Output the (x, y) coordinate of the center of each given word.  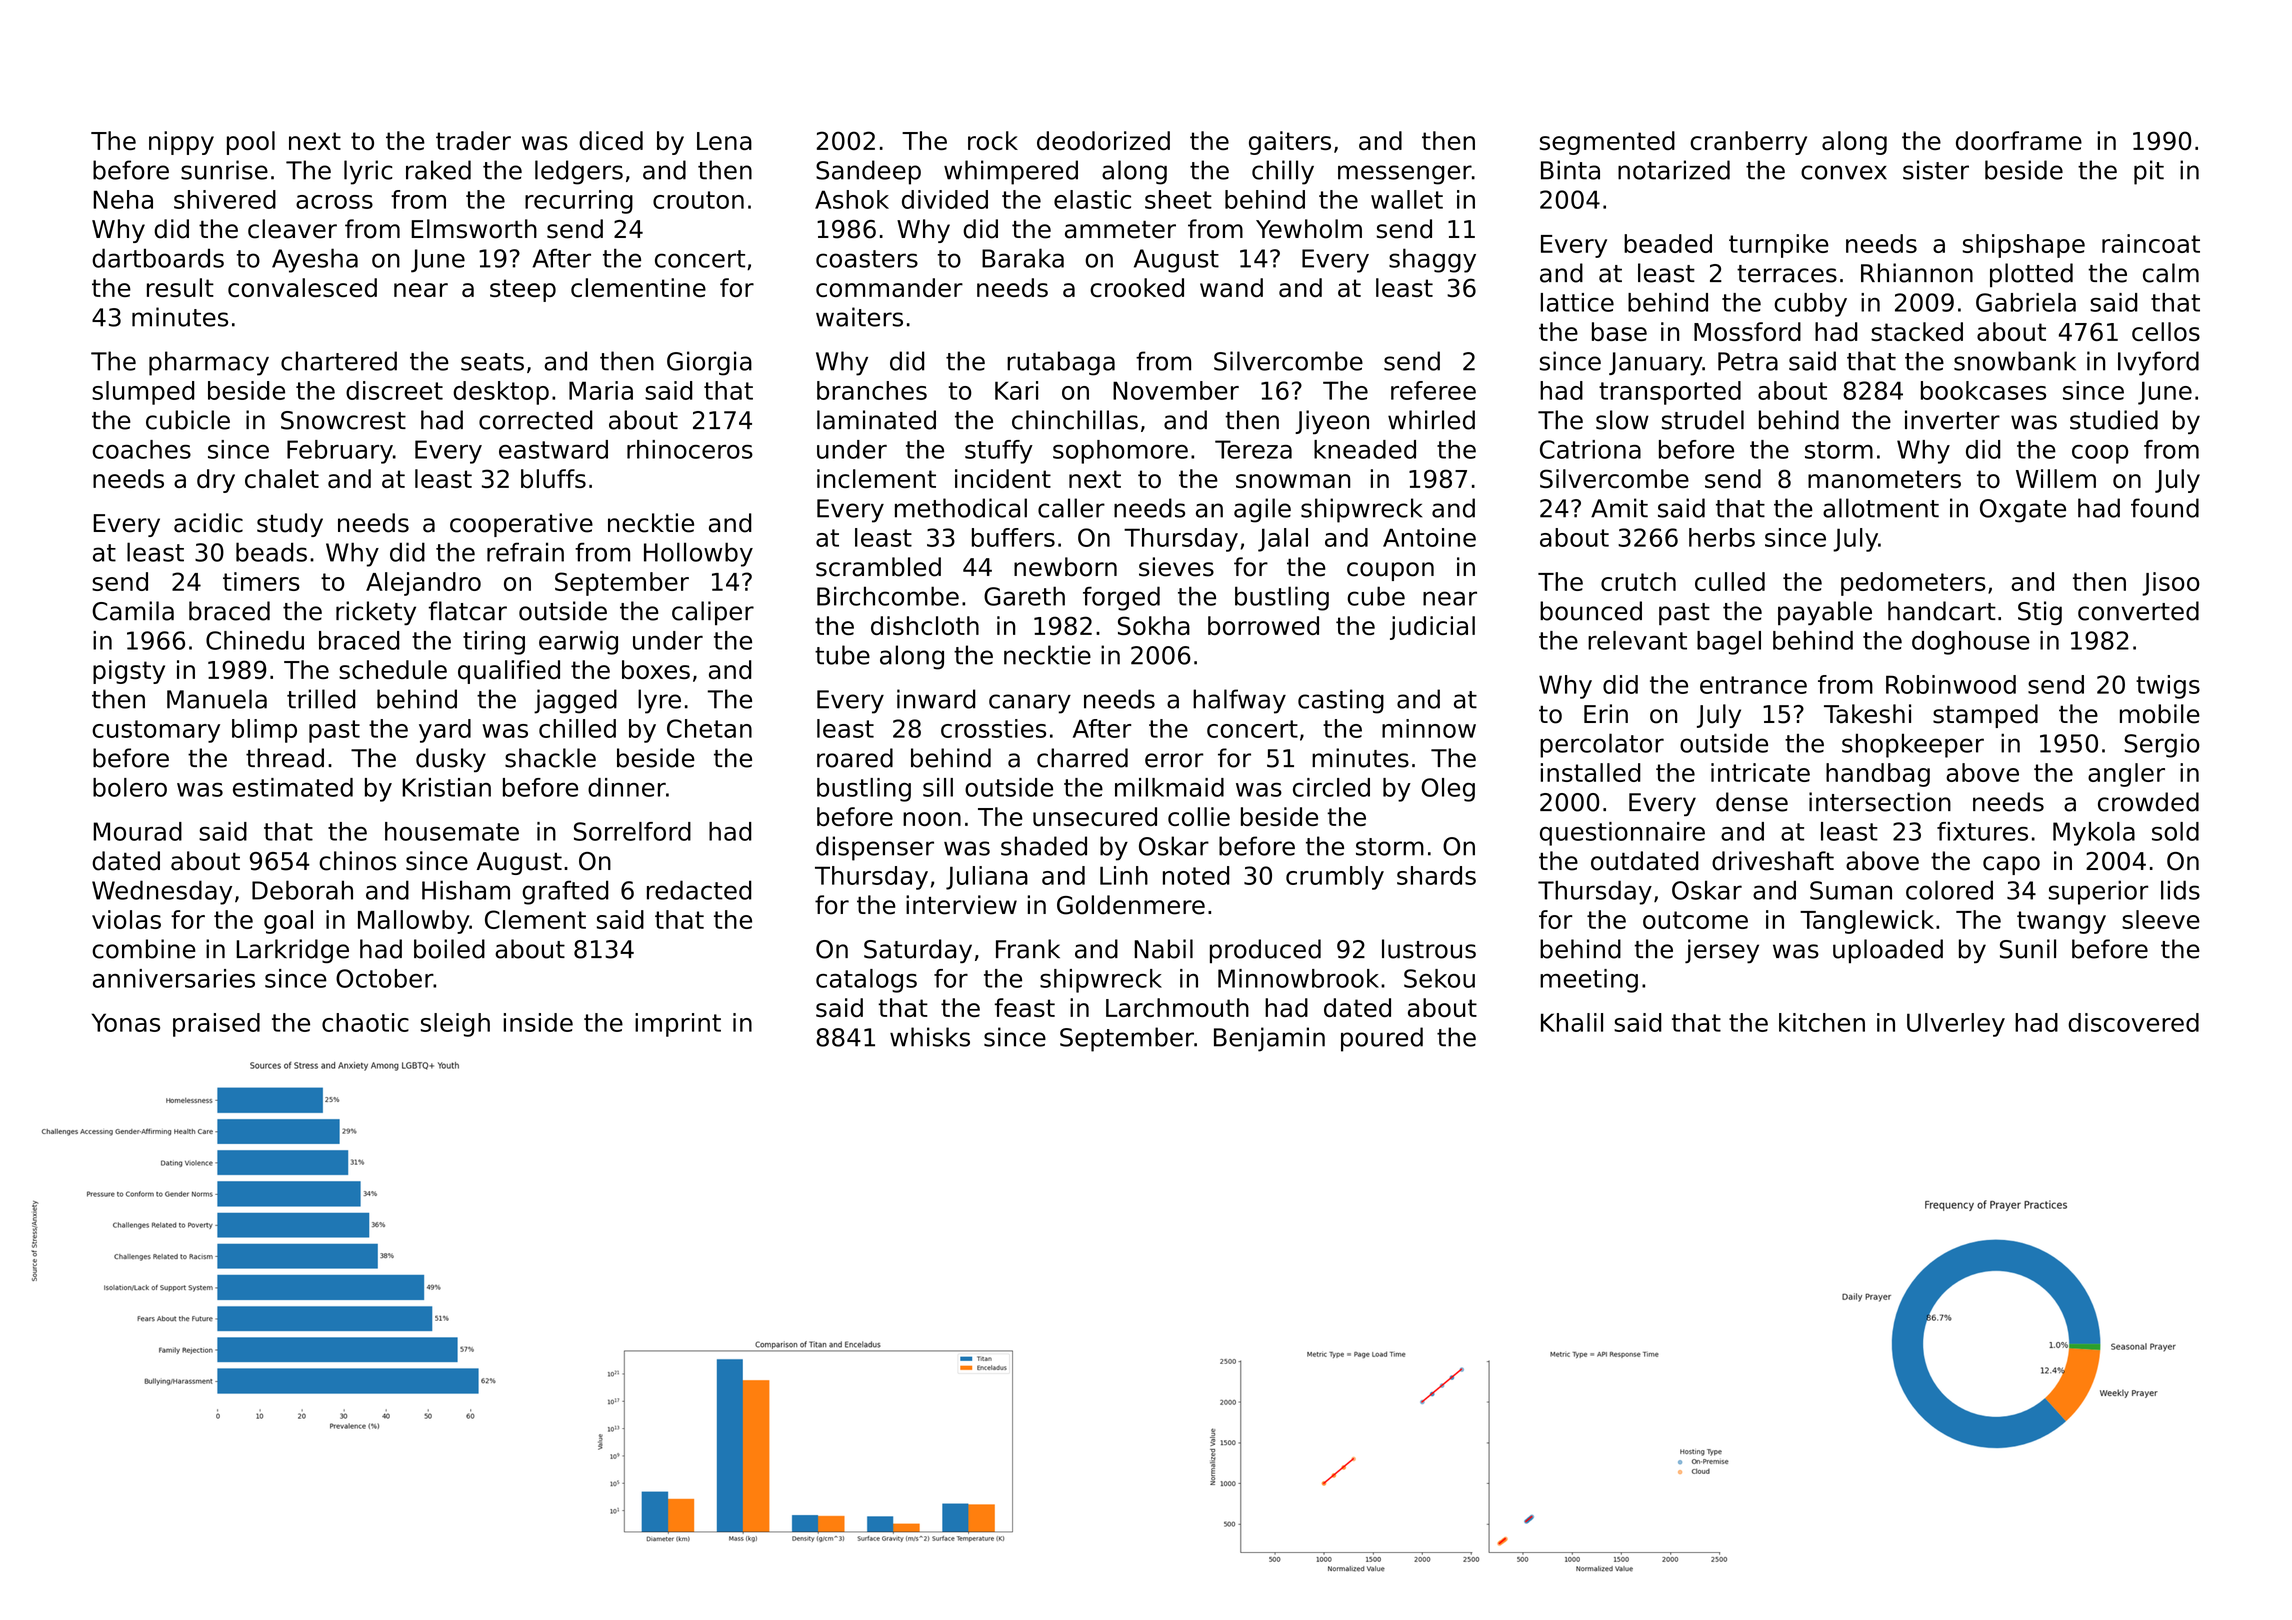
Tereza (1253, 449)
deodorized (1103, 140)
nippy (181, 143)
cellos (2166, 331)
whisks (930, 1037)
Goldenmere (1131, 905)
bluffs (553, 478)
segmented (1607, 143)
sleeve (2161, 919)
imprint (678, 1025)
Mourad (137, 831)
